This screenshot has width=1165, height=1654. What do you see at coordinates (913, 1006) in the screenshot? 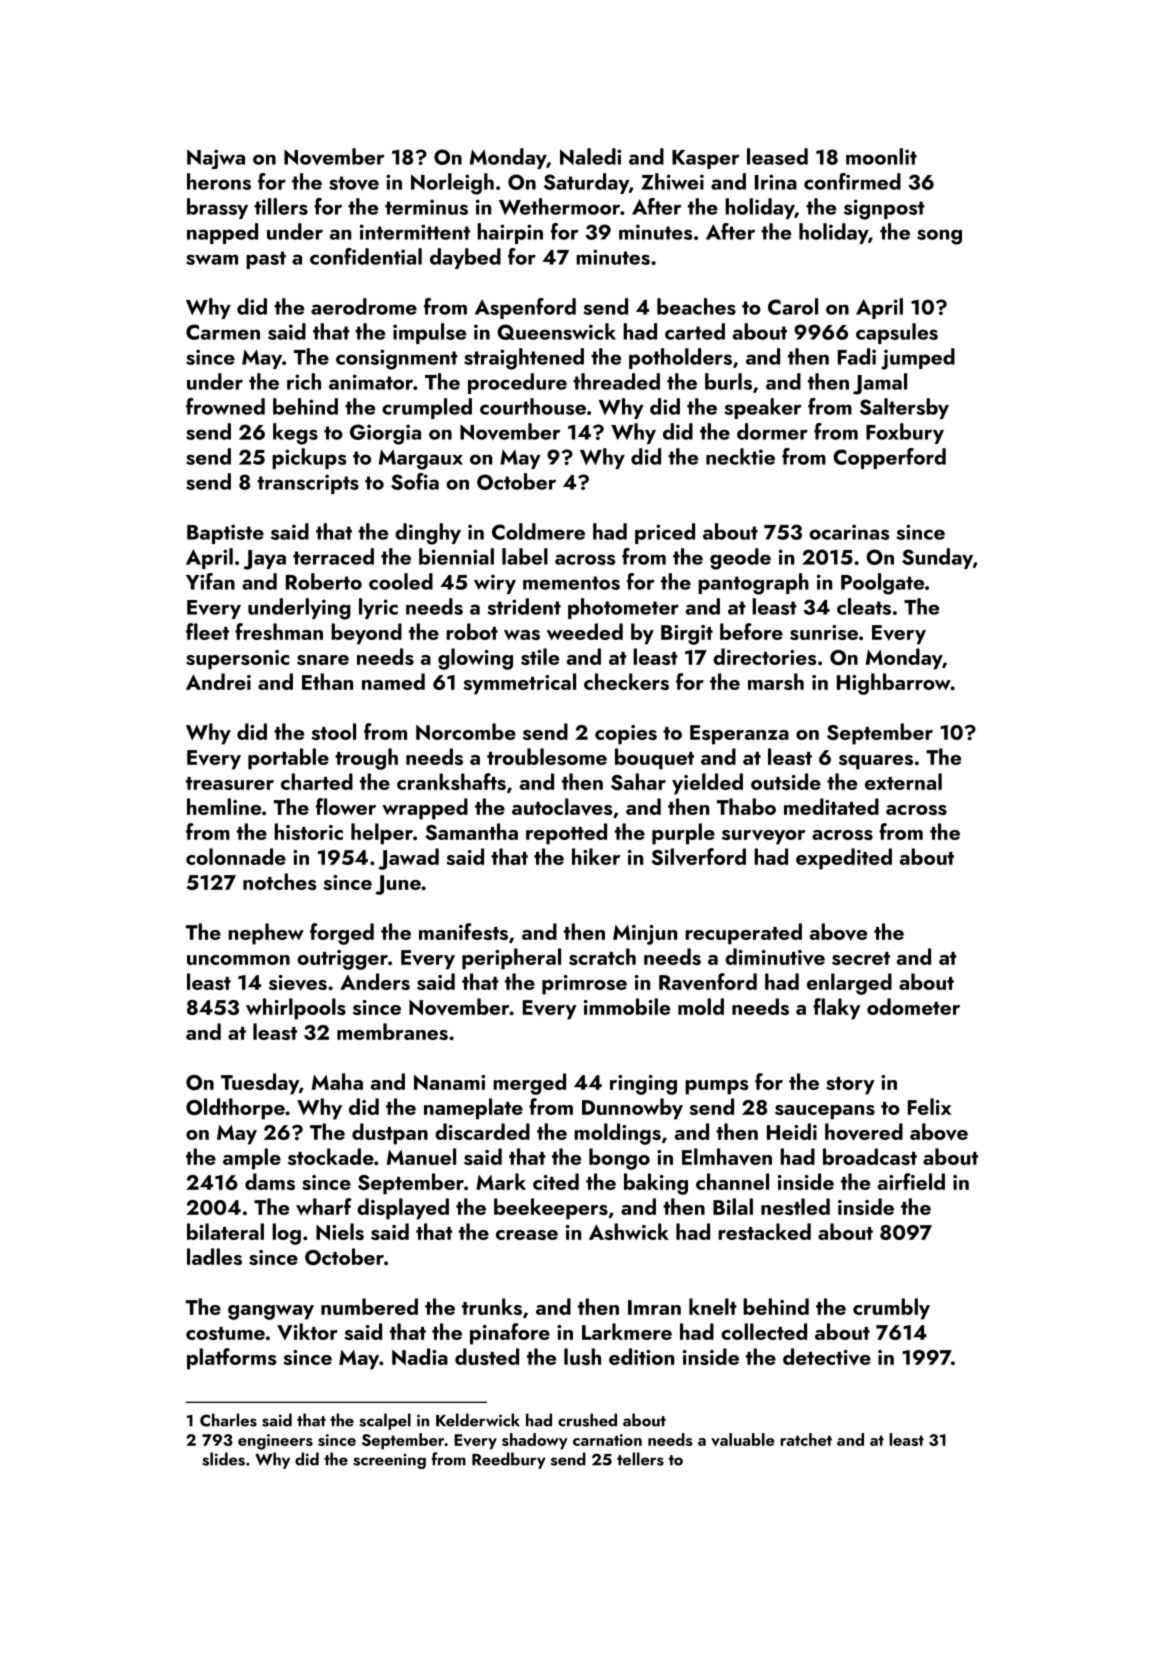
I see `odometer` at bounding box center [913, 1006].
